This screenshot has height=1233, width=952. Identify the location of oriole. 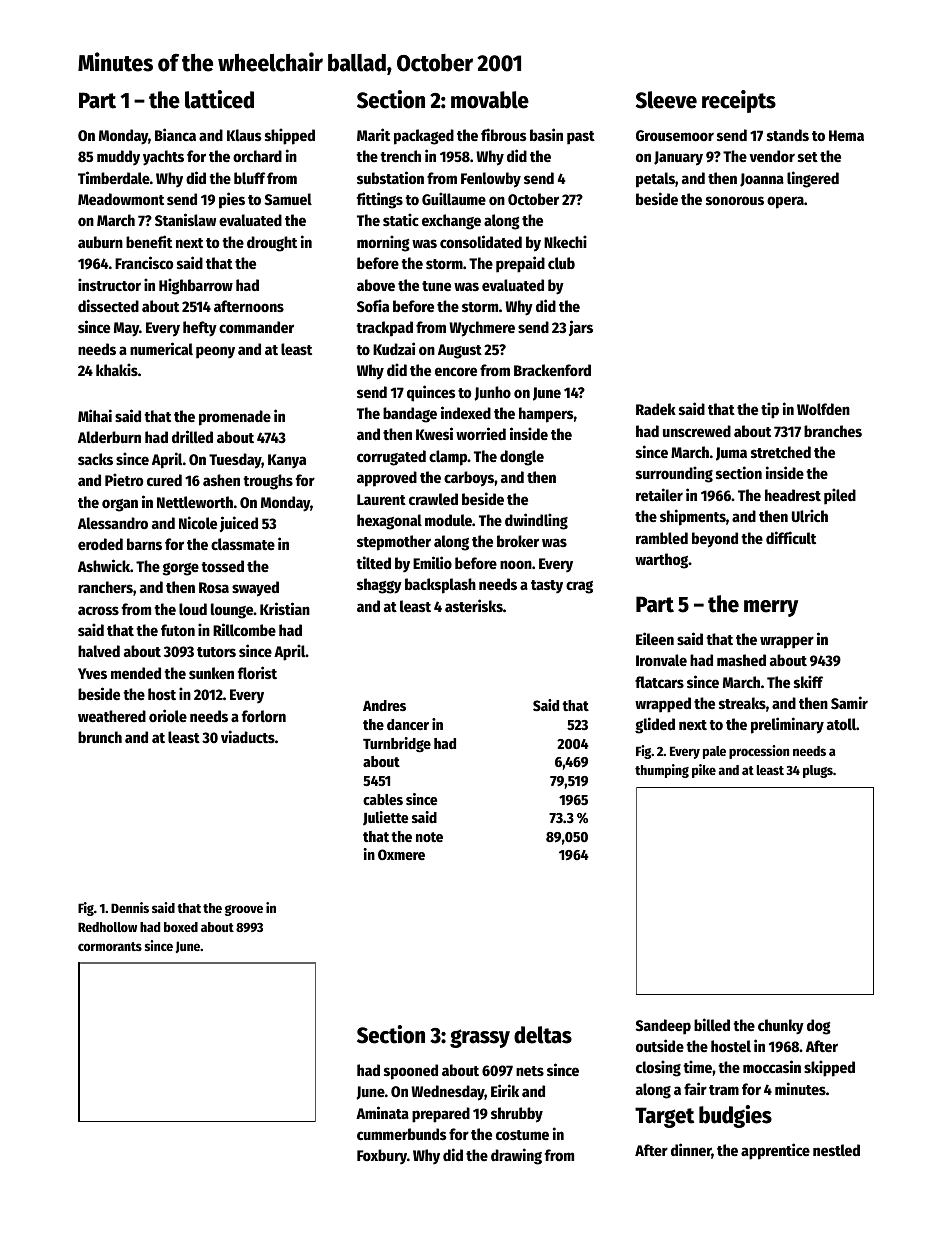
(168, 715).
